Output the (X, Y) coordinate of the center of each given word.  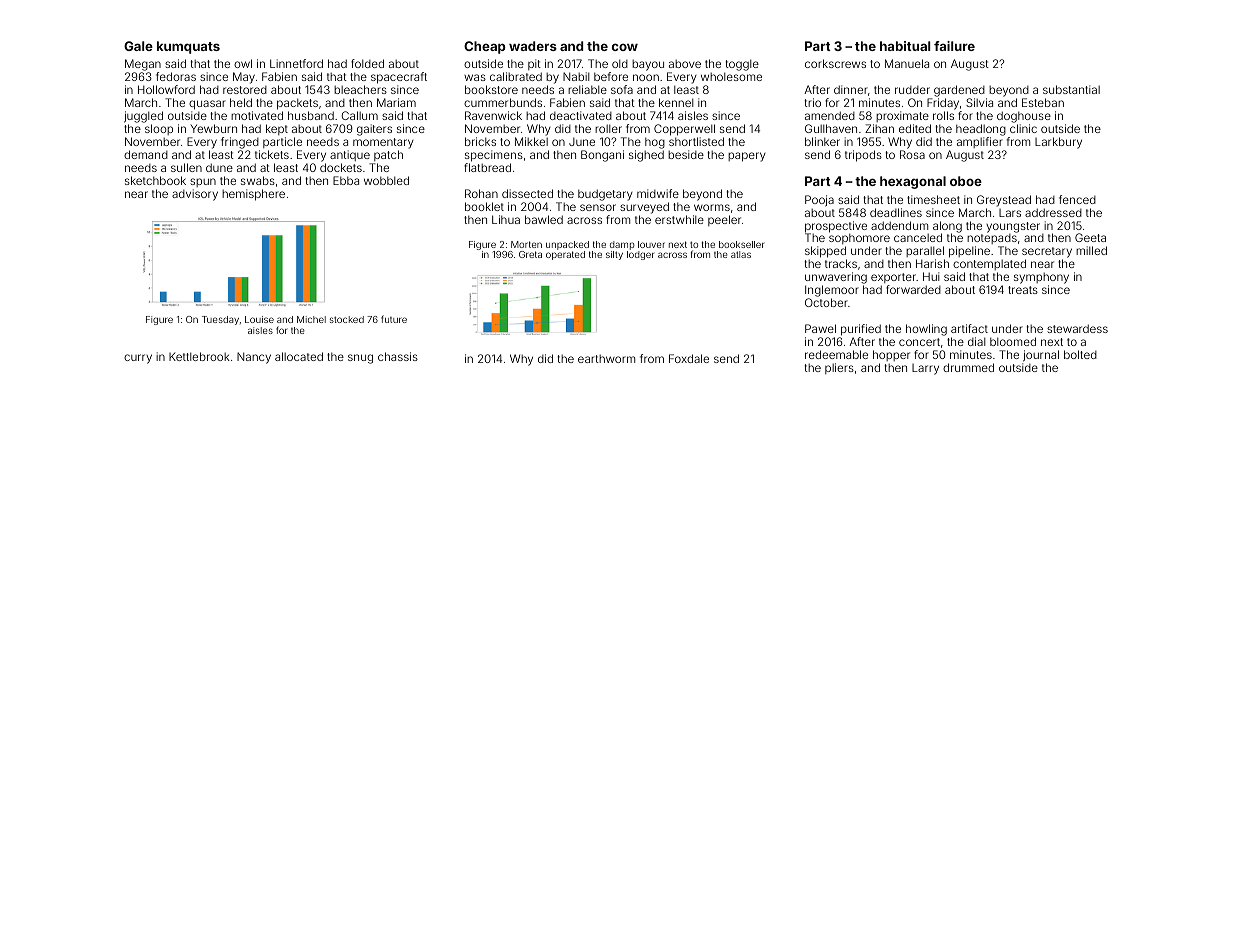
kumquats (188, 47)
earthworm (606, 359)
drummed (968, 367)
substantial (1071, 89)
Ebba (346, 180)
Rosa (912, 154)
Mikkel (531, 141)
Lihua (506, 219)
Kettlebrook (199, 356)
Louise (259, 319)
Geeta (1090, 237)
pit (534, 64)
